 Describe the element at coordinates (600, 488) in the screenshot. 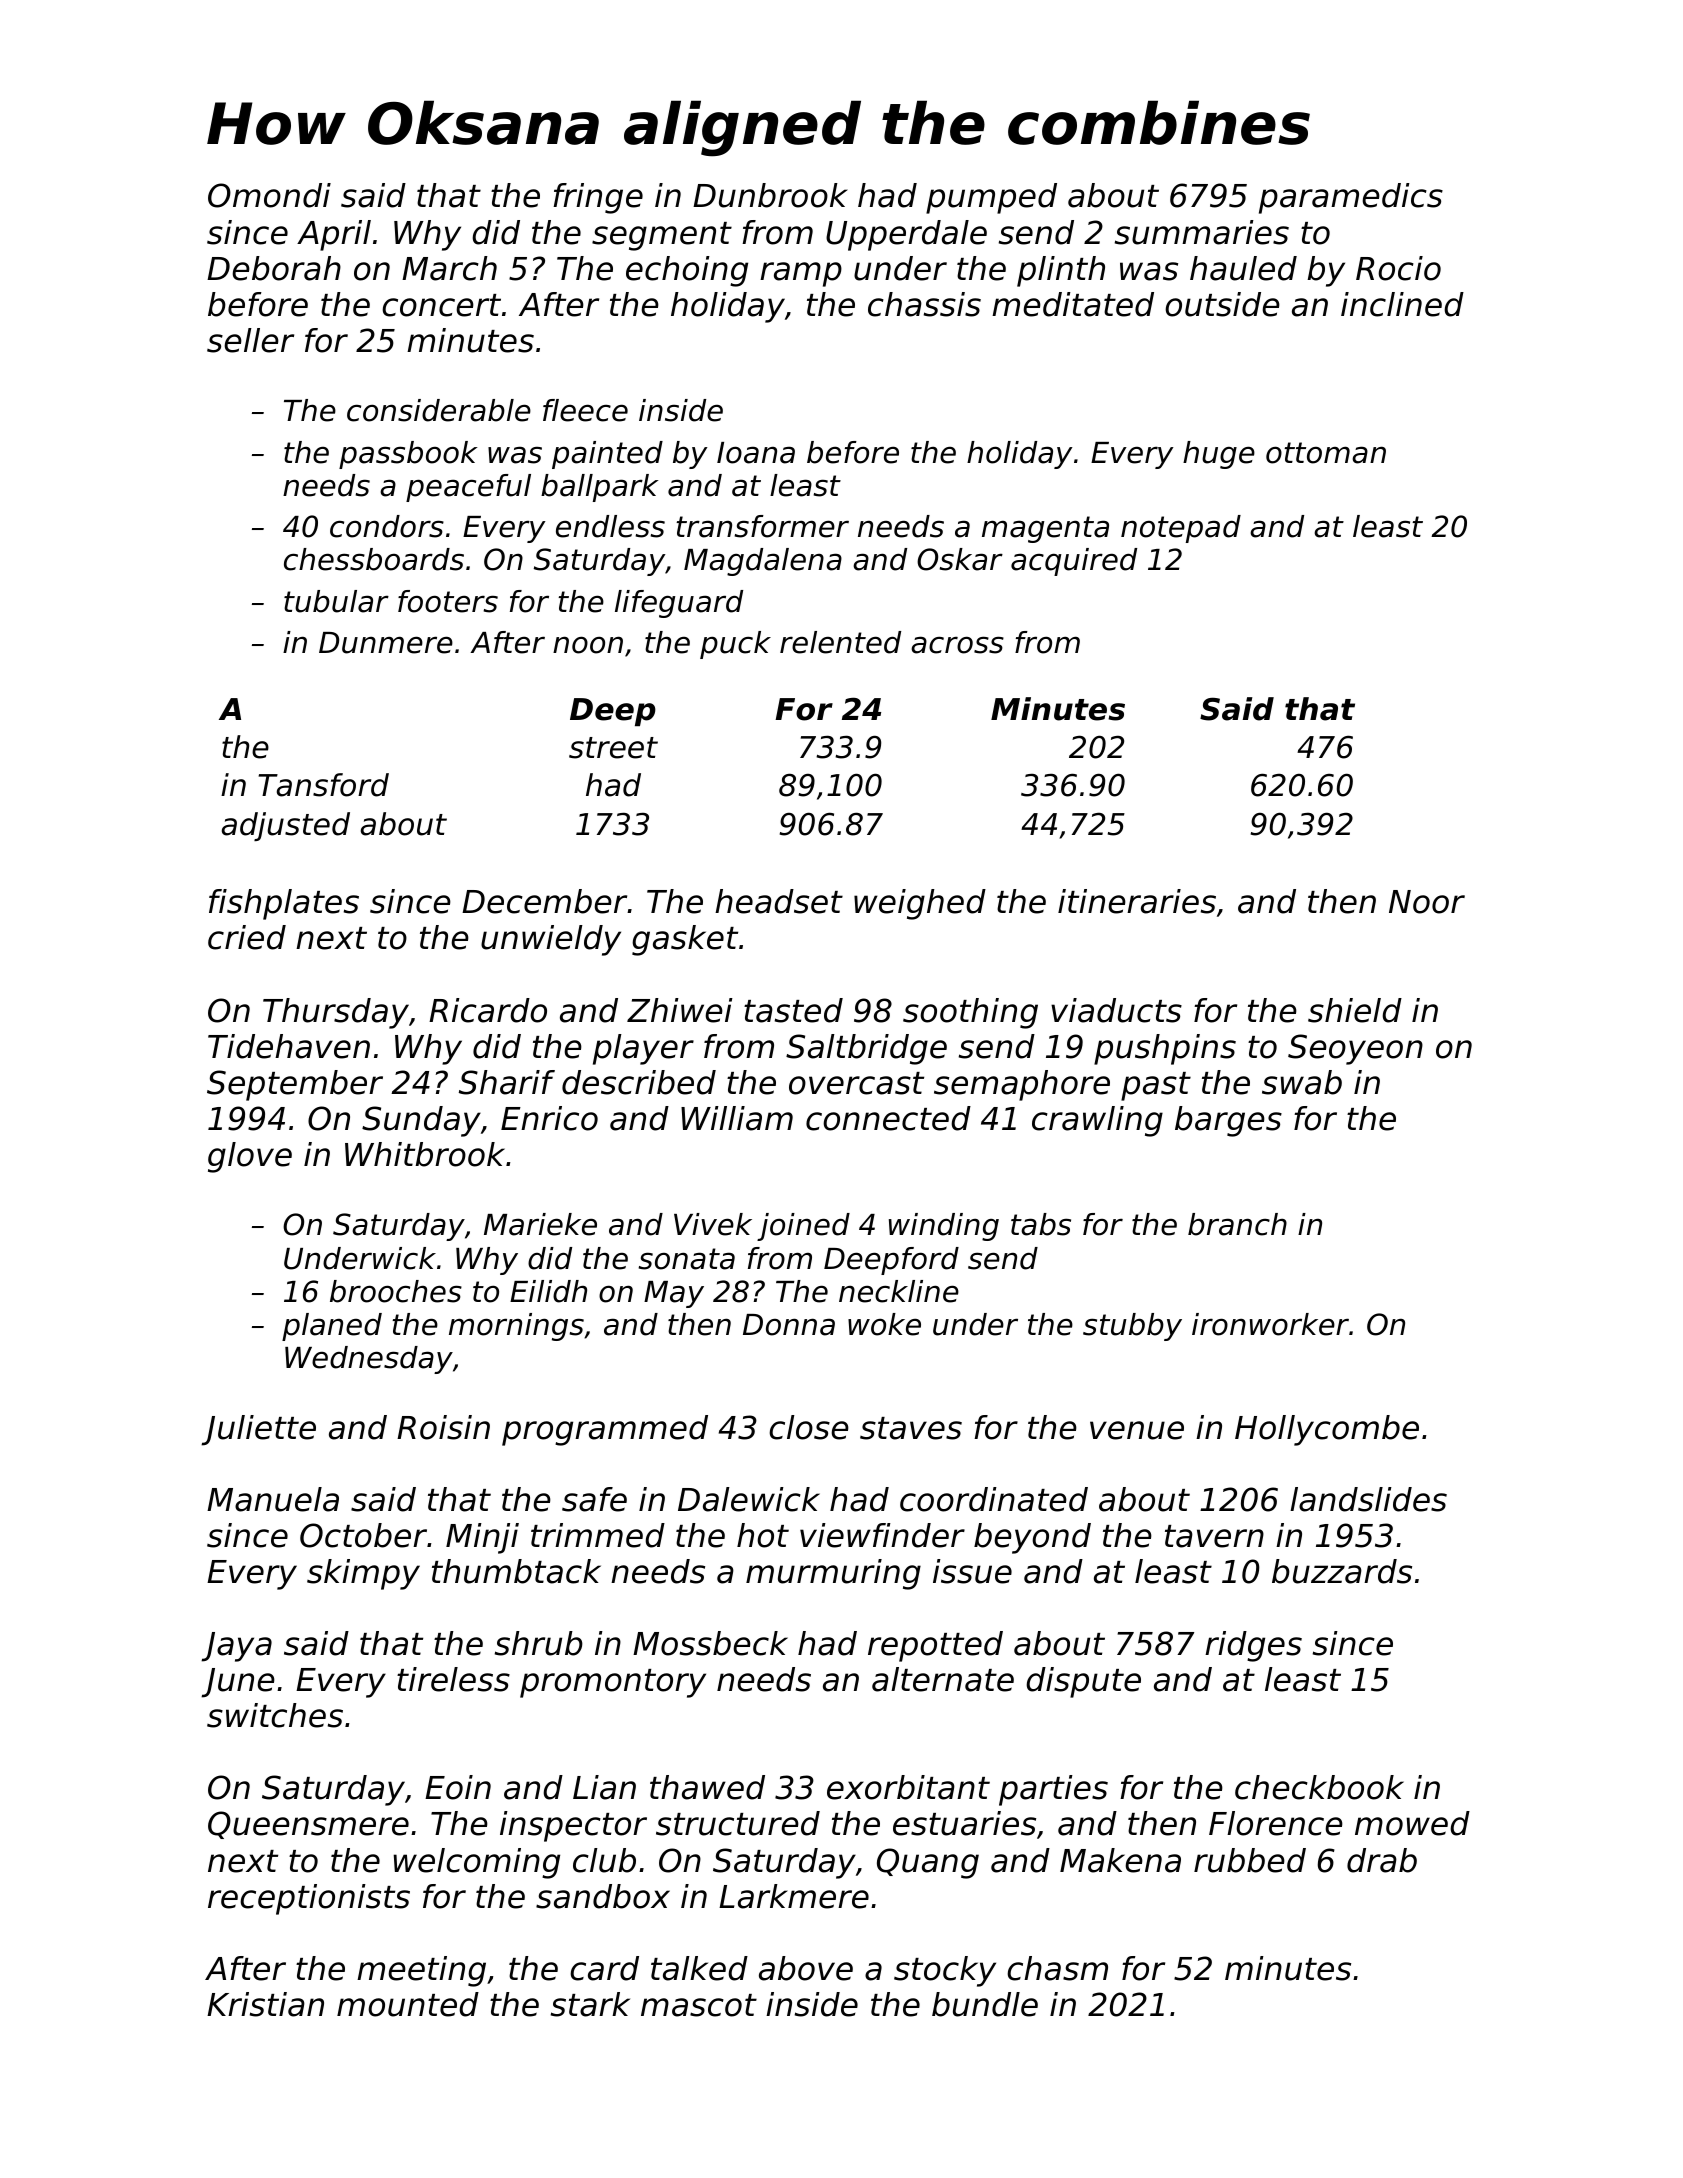

I see `ballpark` at that location.
